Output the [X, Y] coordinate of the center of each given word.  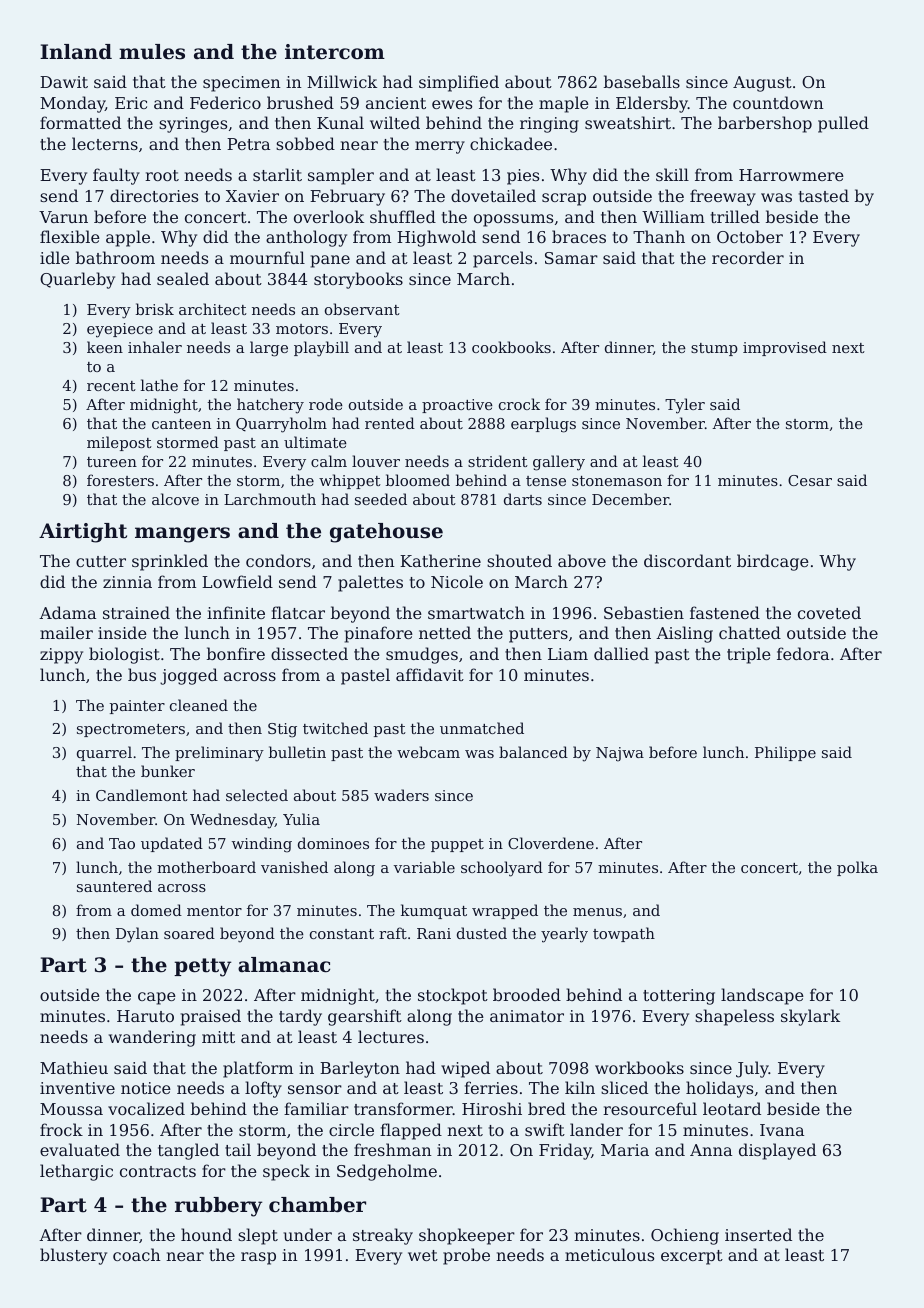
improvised [785, 348]
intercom [335, 52]
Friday [565, 1151]
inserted [758, 1234]
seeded [381, 499]
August [762, 84]
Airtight [83, 533]
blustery [73, 1256]
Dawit [64, 82]
